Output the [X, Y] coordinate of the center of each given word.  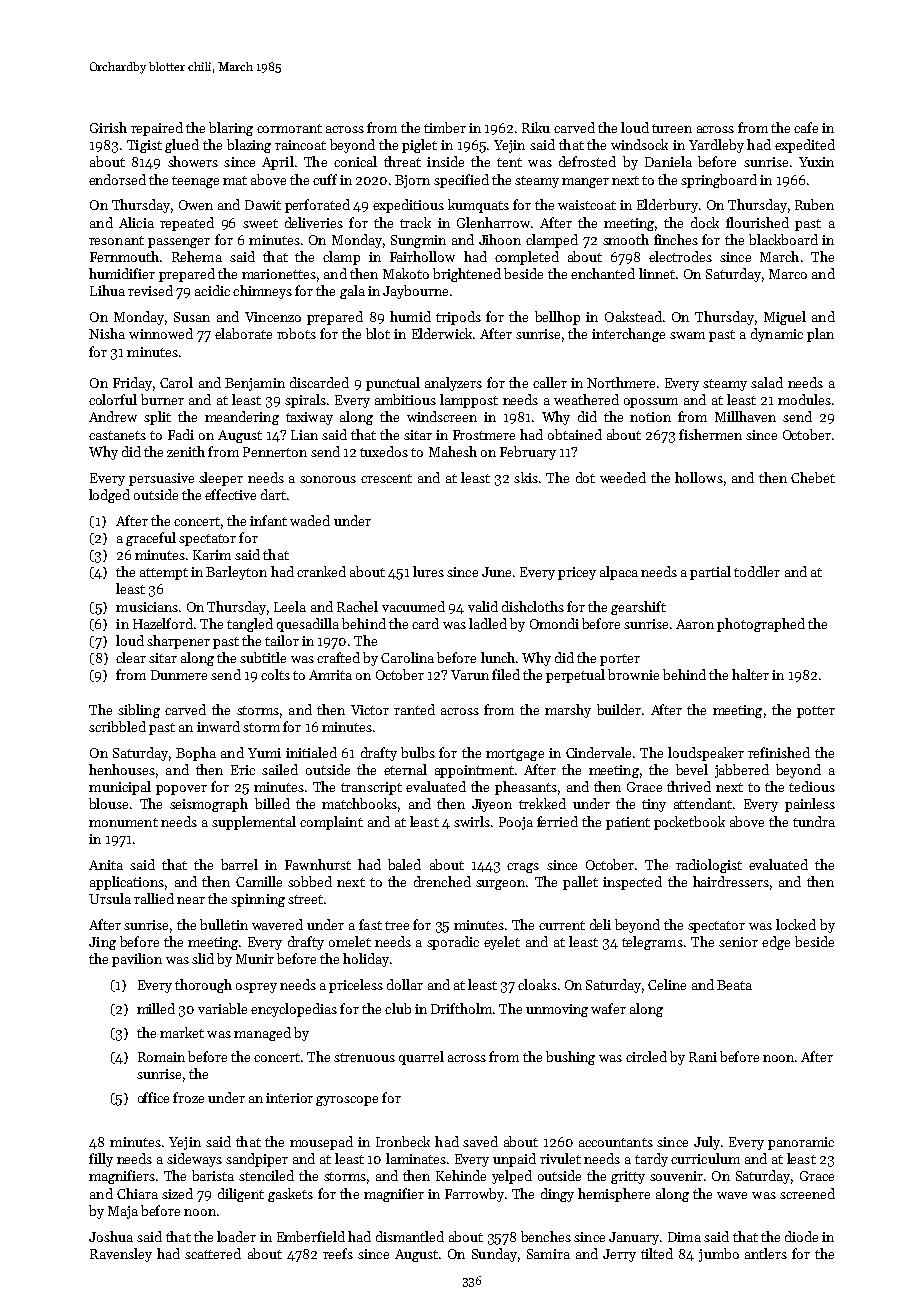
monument [123, 822]
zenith [186, 451]
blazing [249, 146]
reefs [338, 1253]
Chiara [137, 1193]
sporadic [453, 943]
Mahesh [453, 451]
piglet [419, 146]
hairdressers [731, 881]
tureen [672, 128]
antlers [766, 1253]
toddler [757, 571]
